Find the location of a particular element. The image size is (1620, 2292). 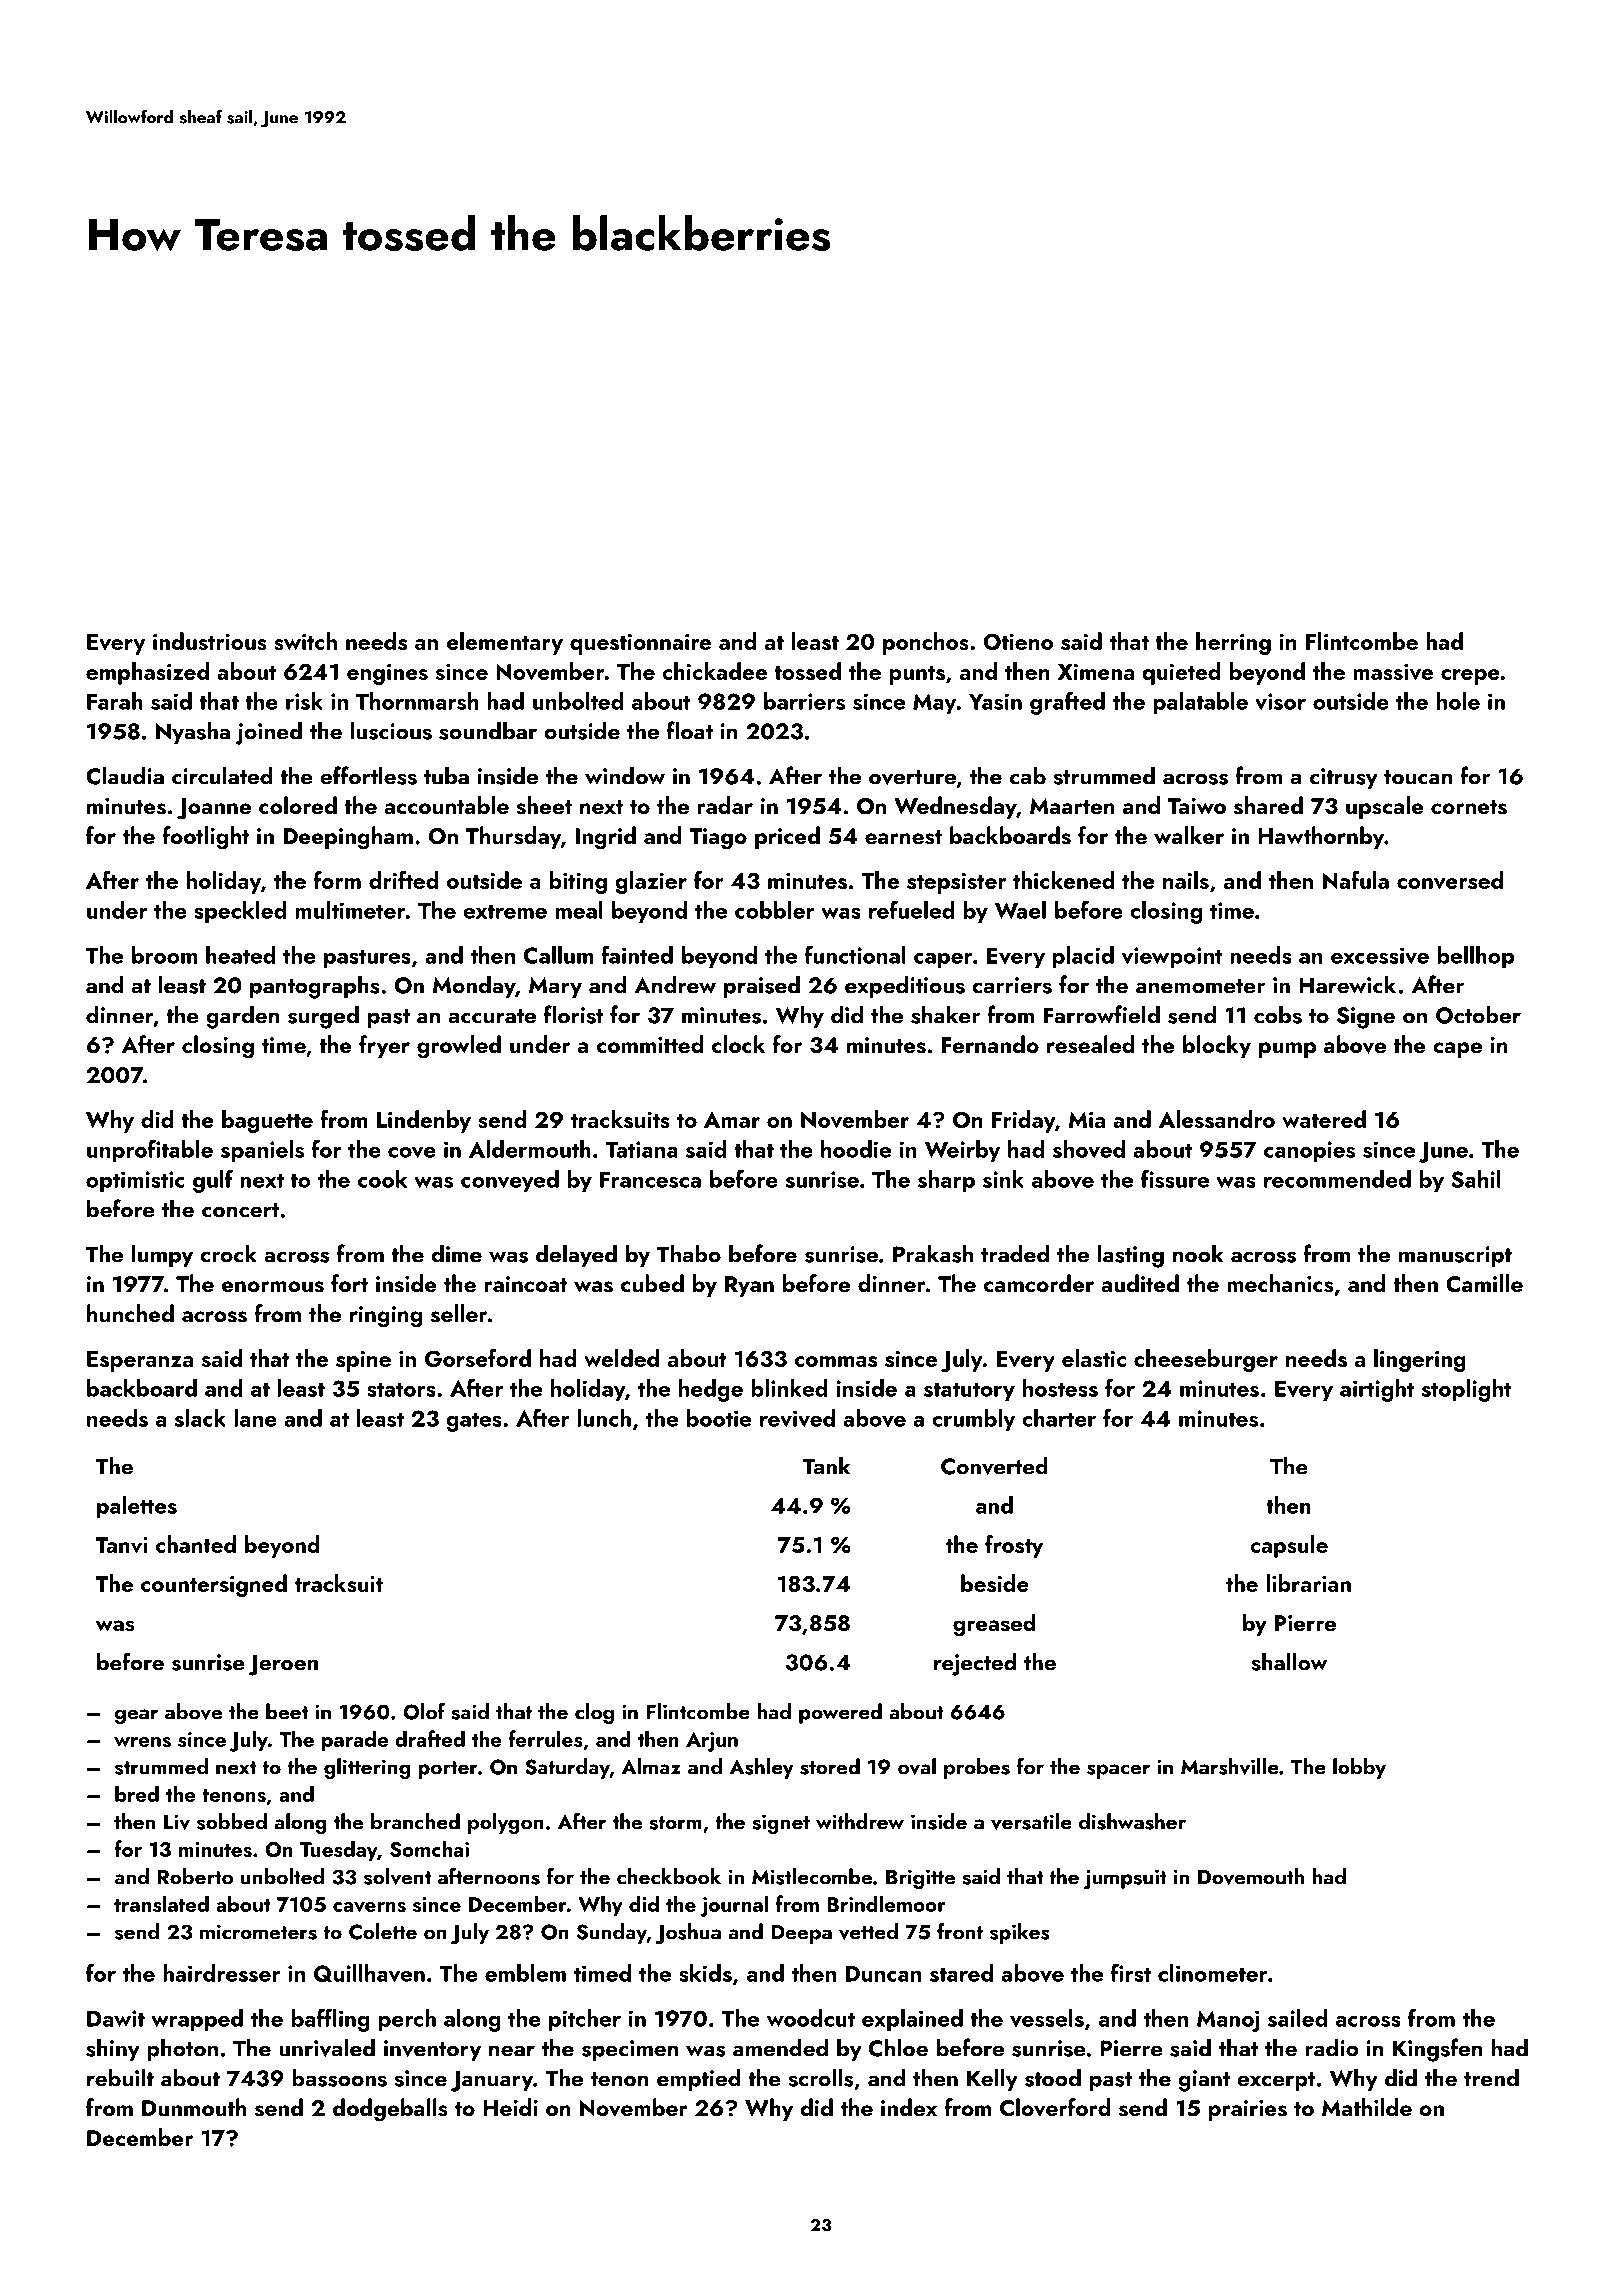

Francesca is located at coordinates (650, 1179).
